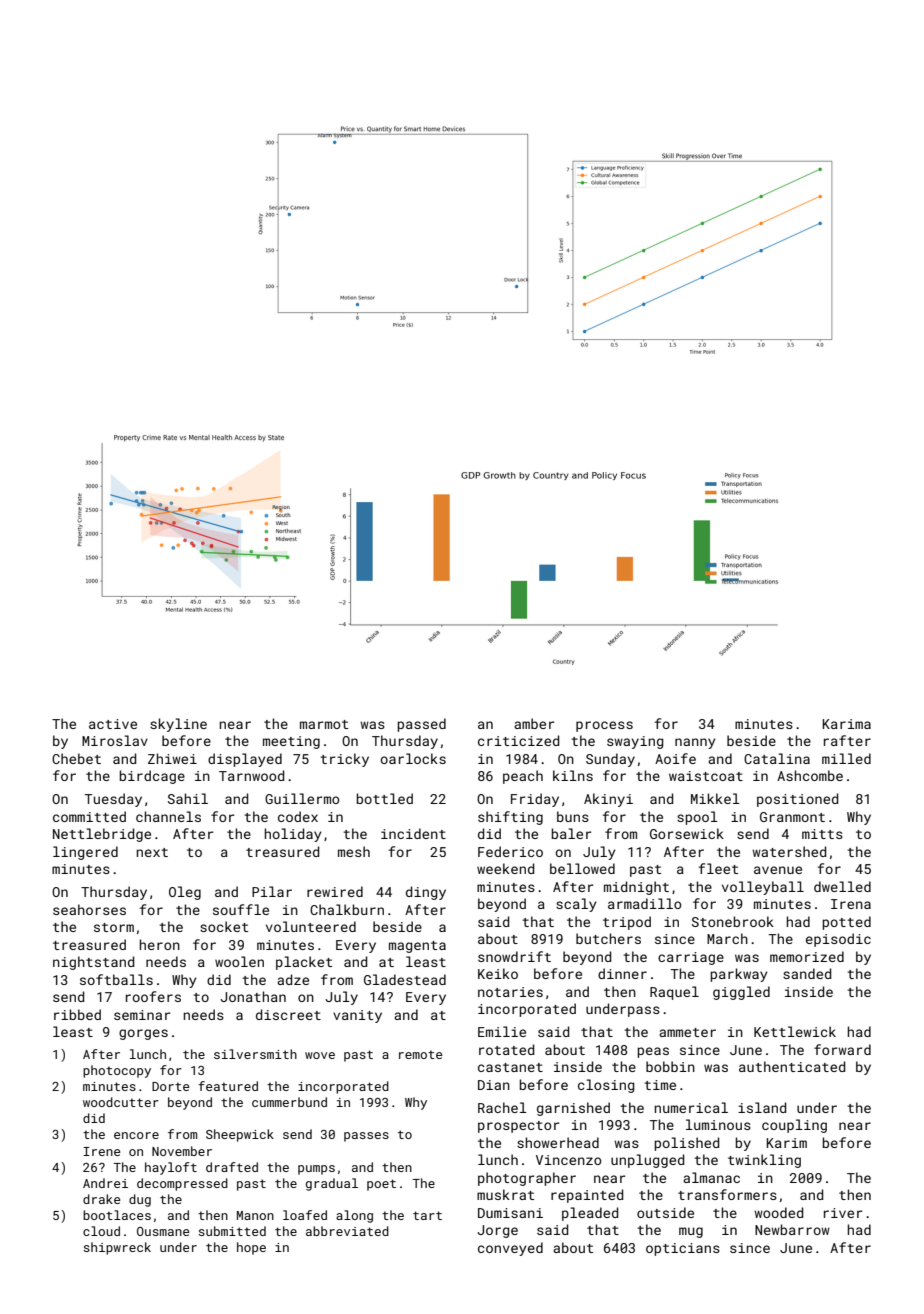 This screenshot has height=1314, width=924. What do you see at coordinates (534, 723) in the screenshot?
I see `amber` at bounding box center [534, 723].
